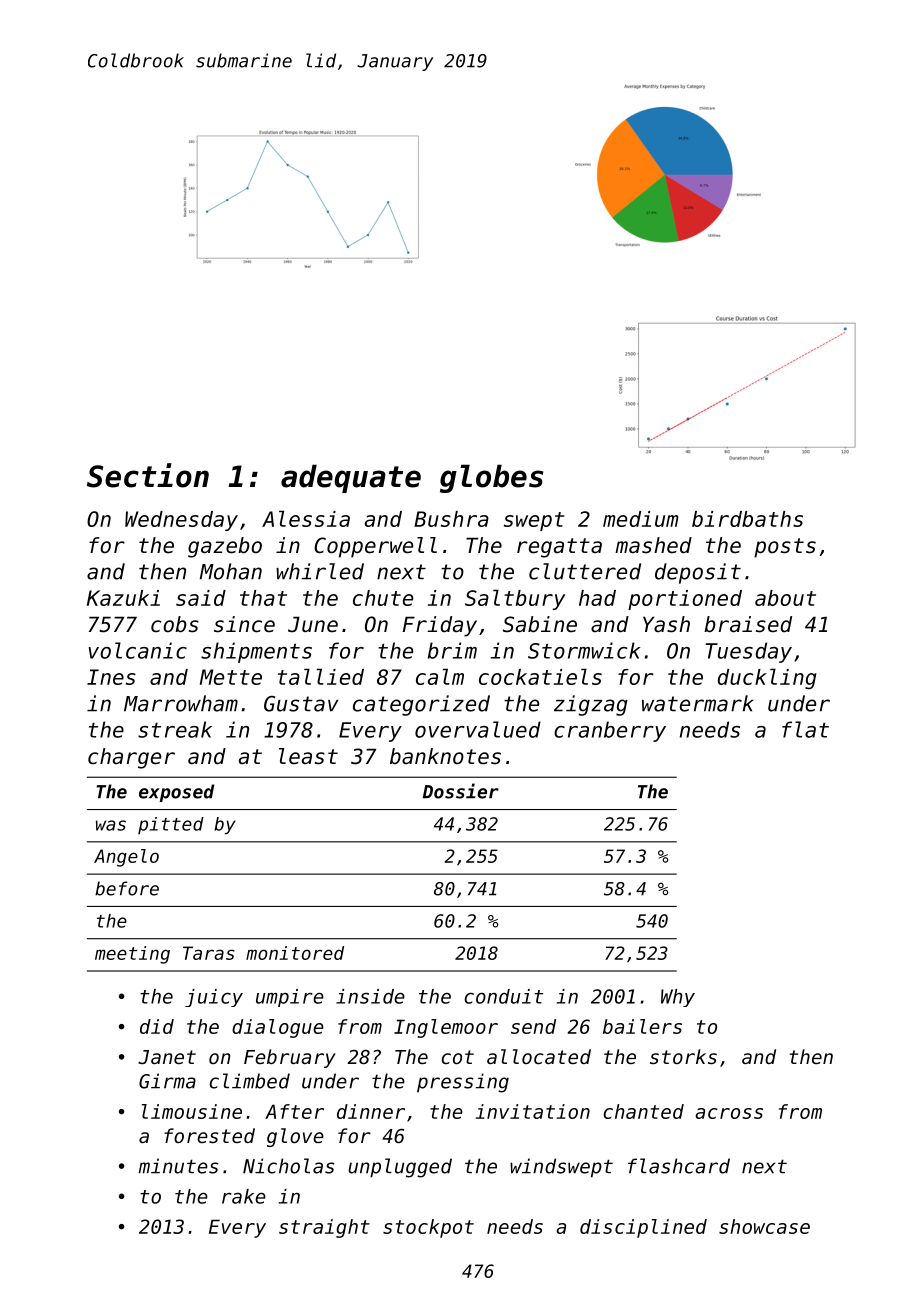  What do you see at coordinates (428, 1228) in the screenshot?
I see `stockpot` at bounding box center [428, 1228].
